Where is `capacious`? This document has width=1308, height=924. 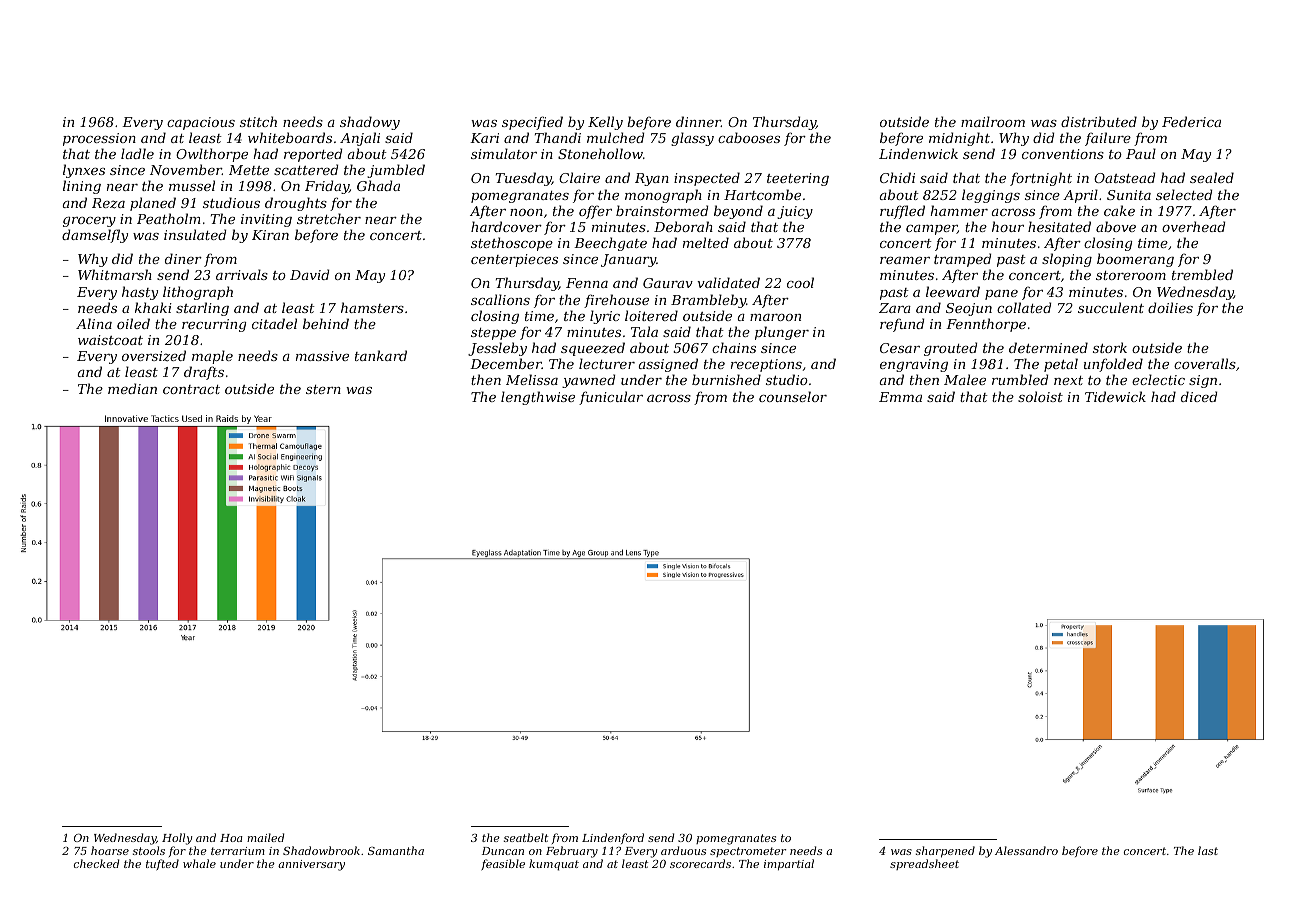
capacious is located at coordinates (201, 123).
